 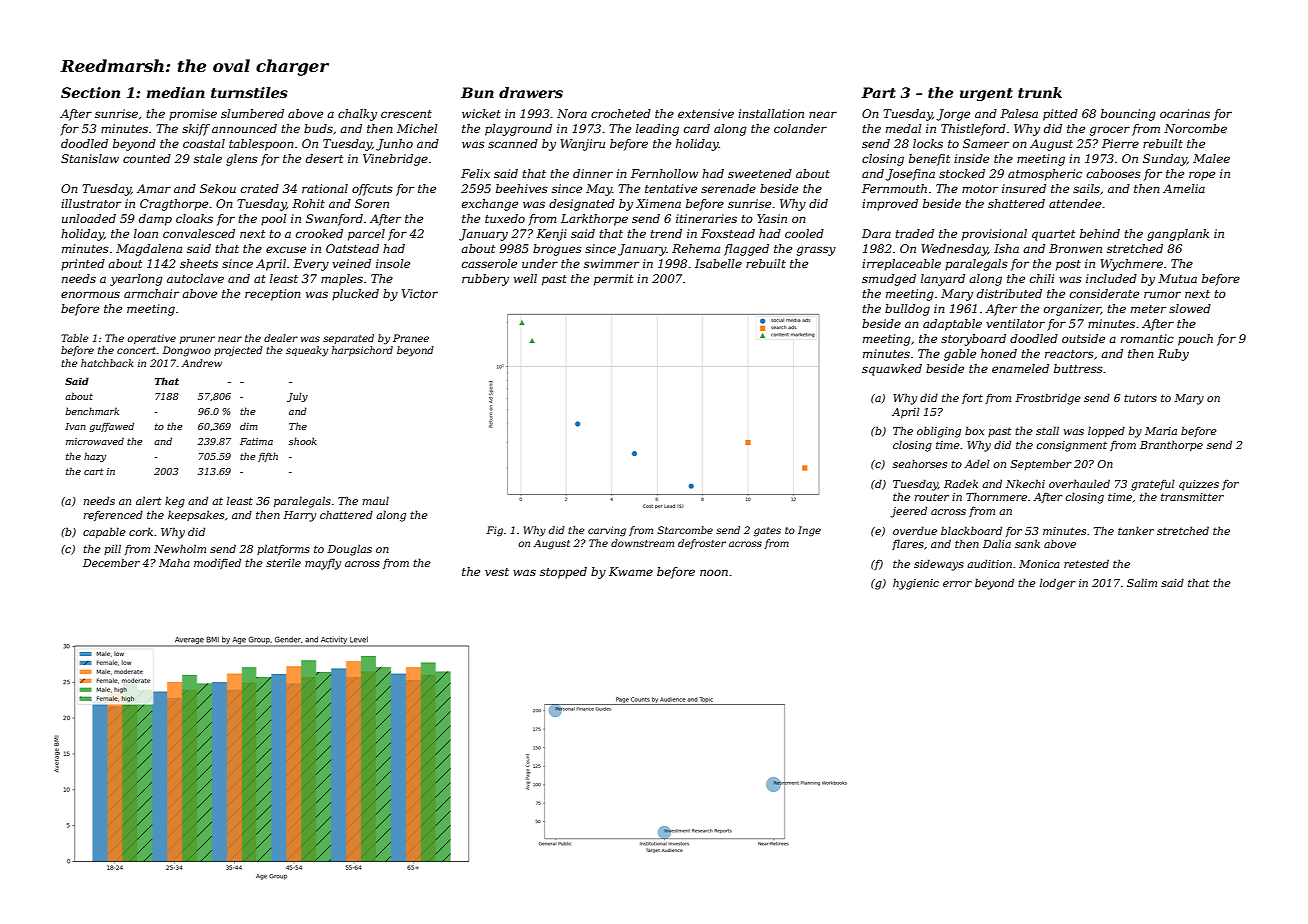 I want to click on drawers, so click(x=531, y=92).
